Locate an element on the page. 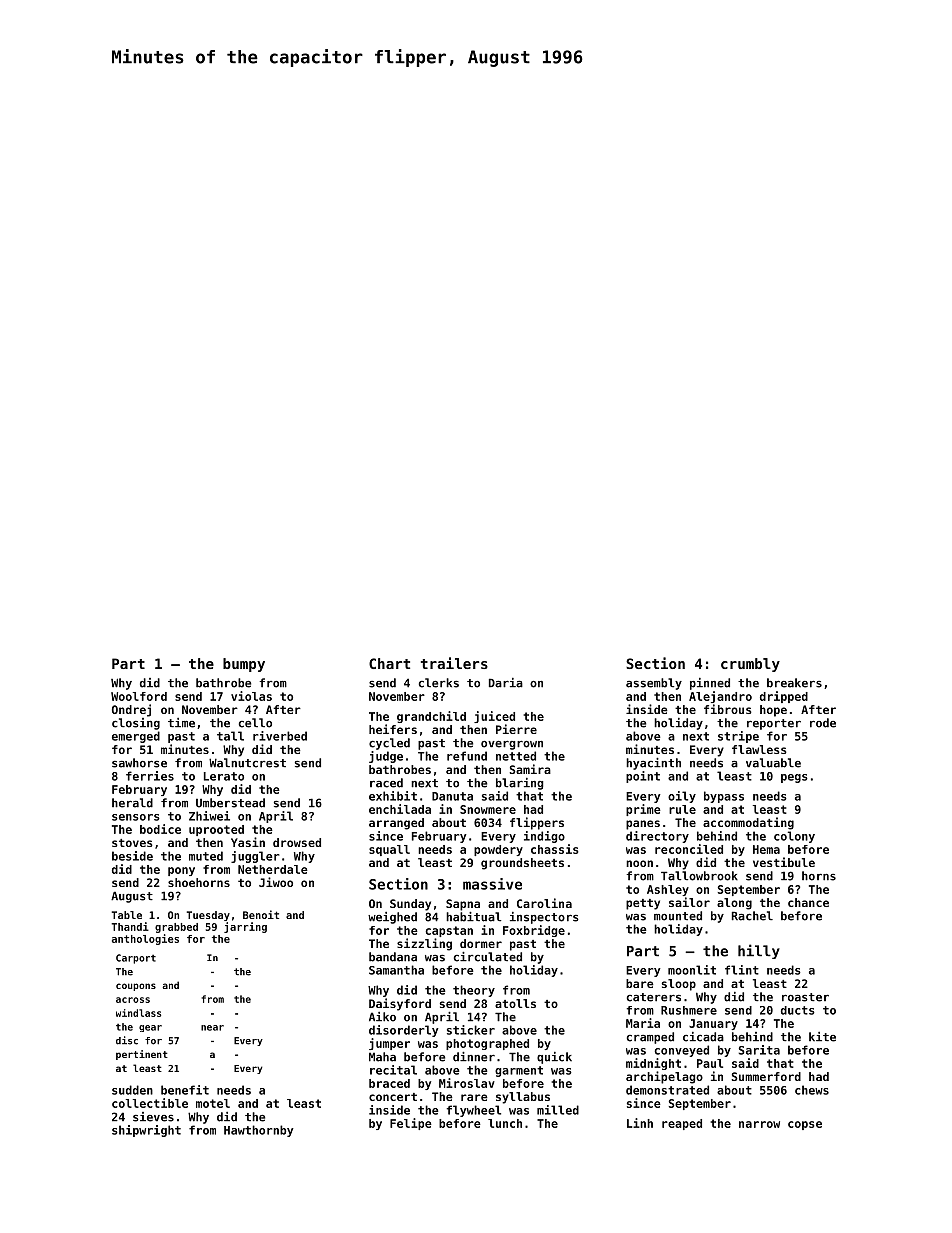 The height and width of the image is (1233, 952). reporter is located at coordinates (774, 724).
